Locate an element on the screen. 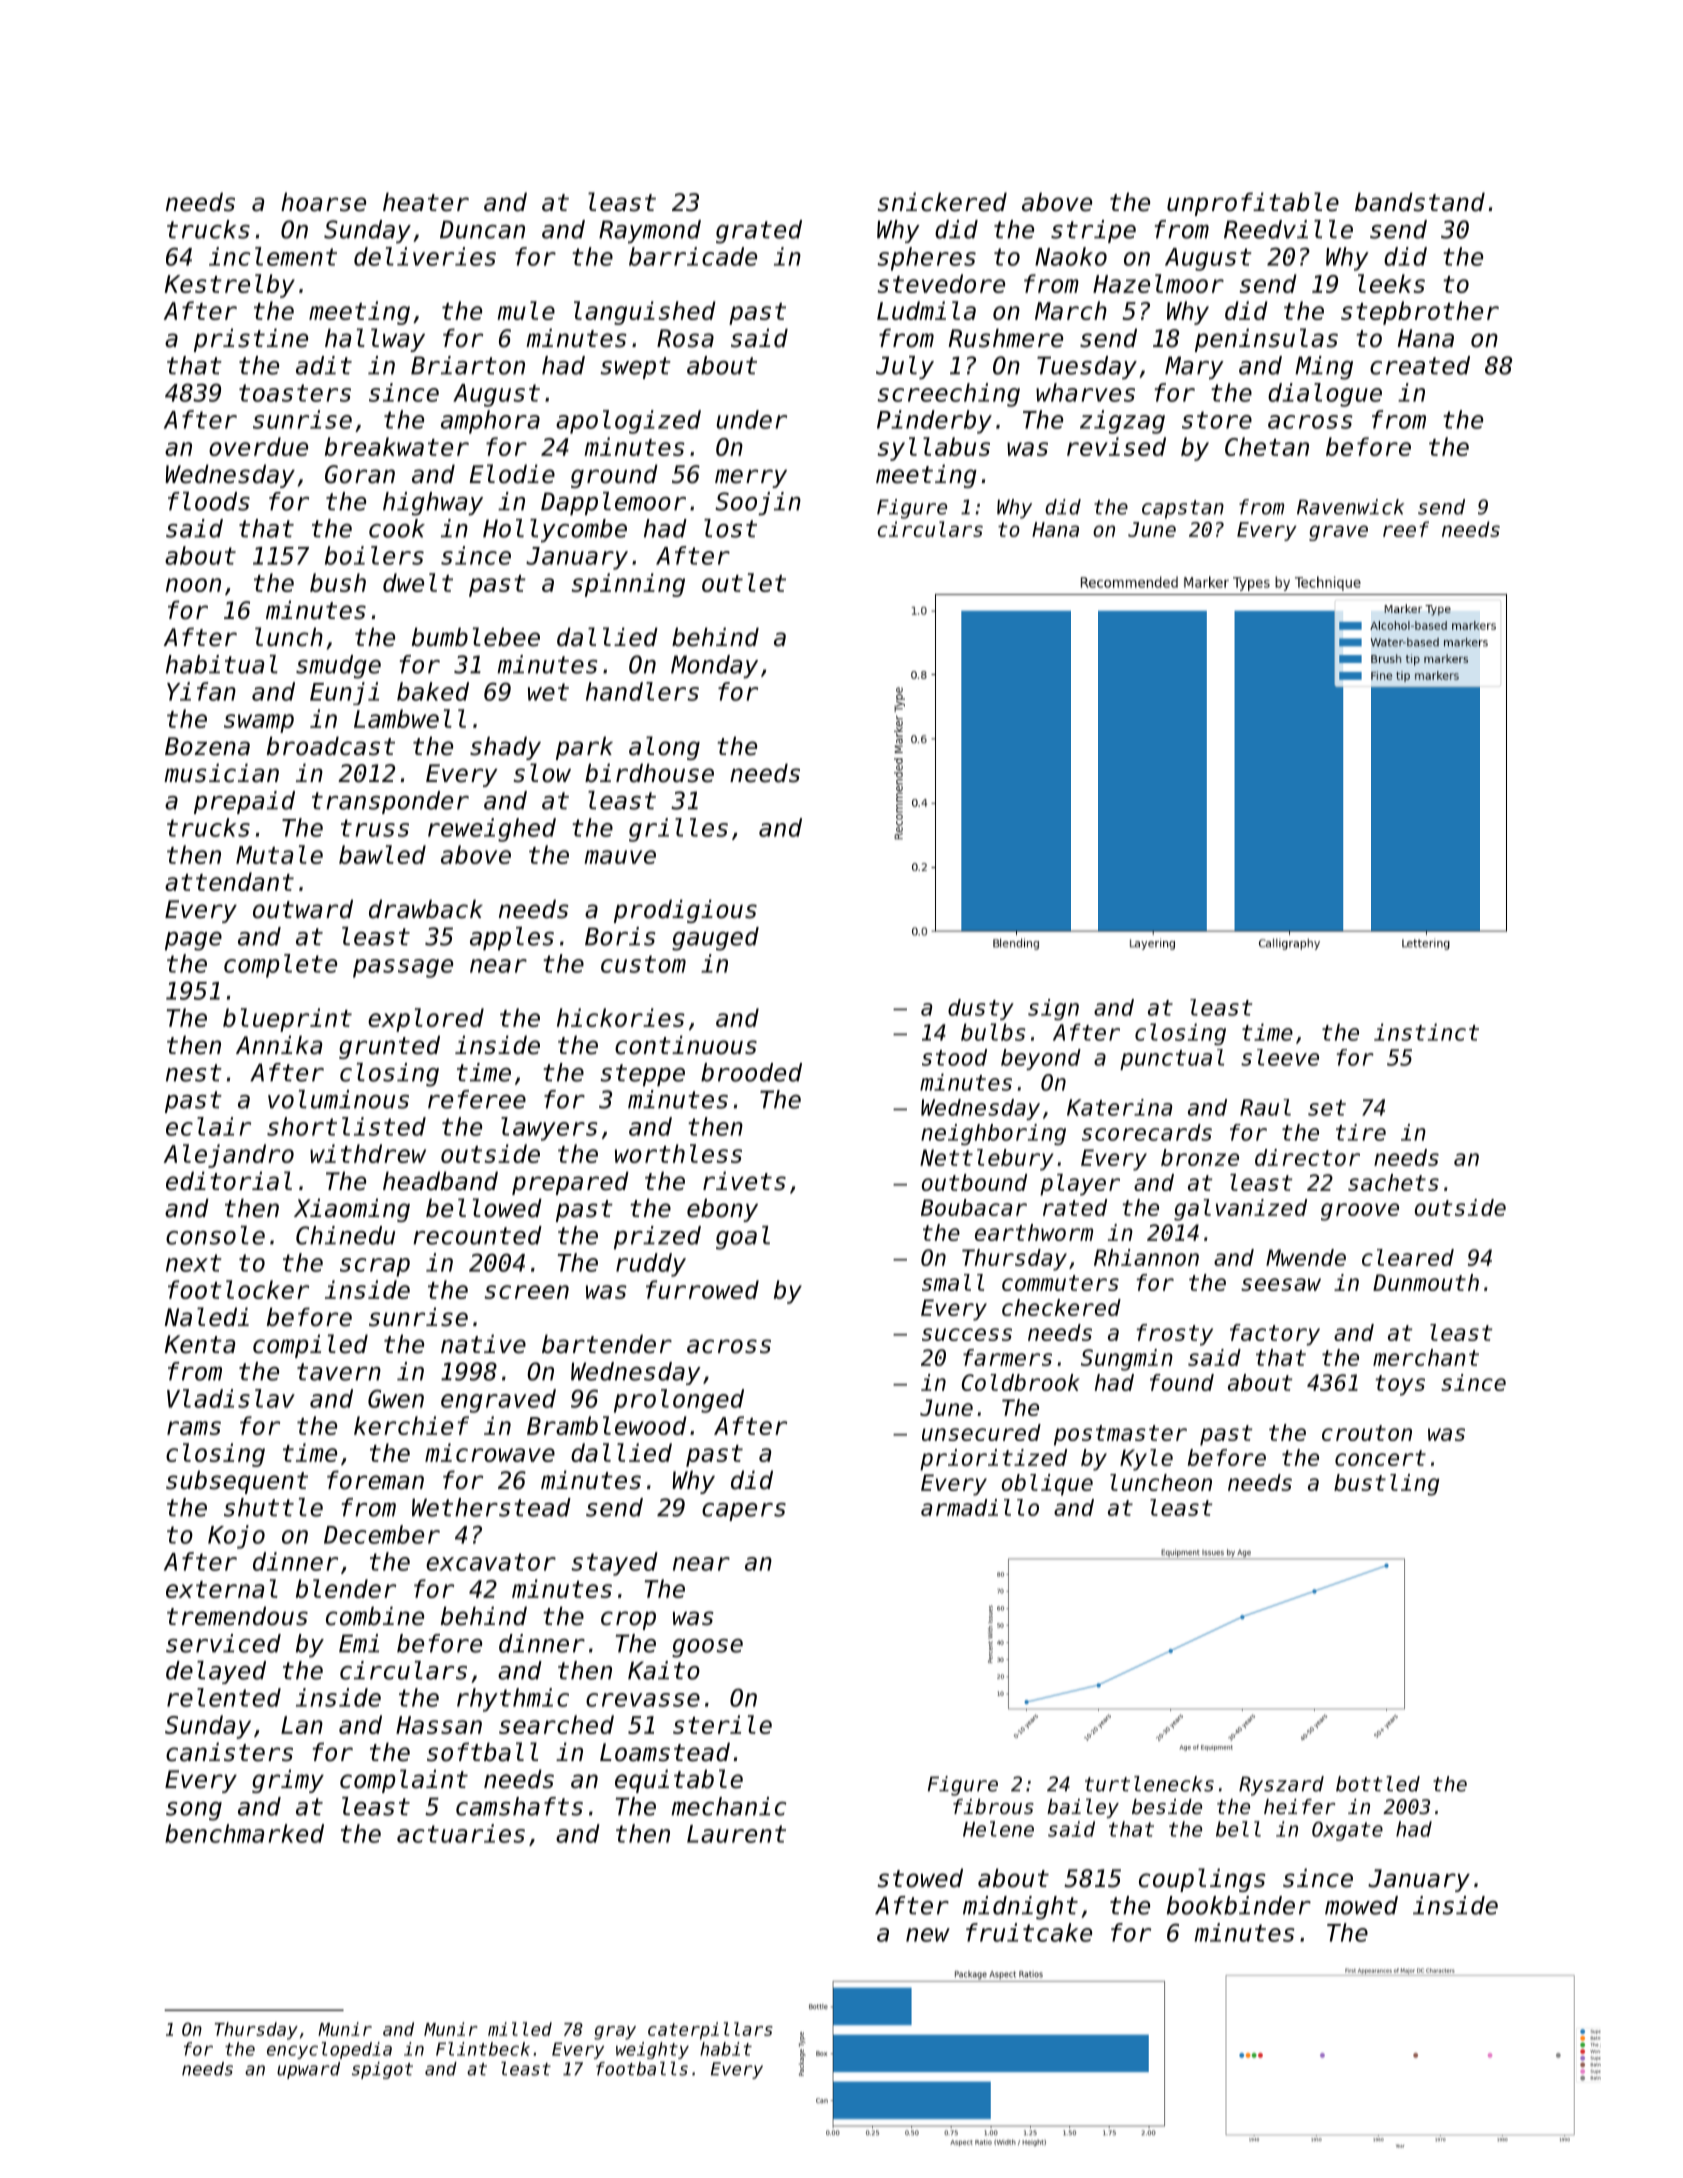  mowed is located at coordinates (1361, 1905).
